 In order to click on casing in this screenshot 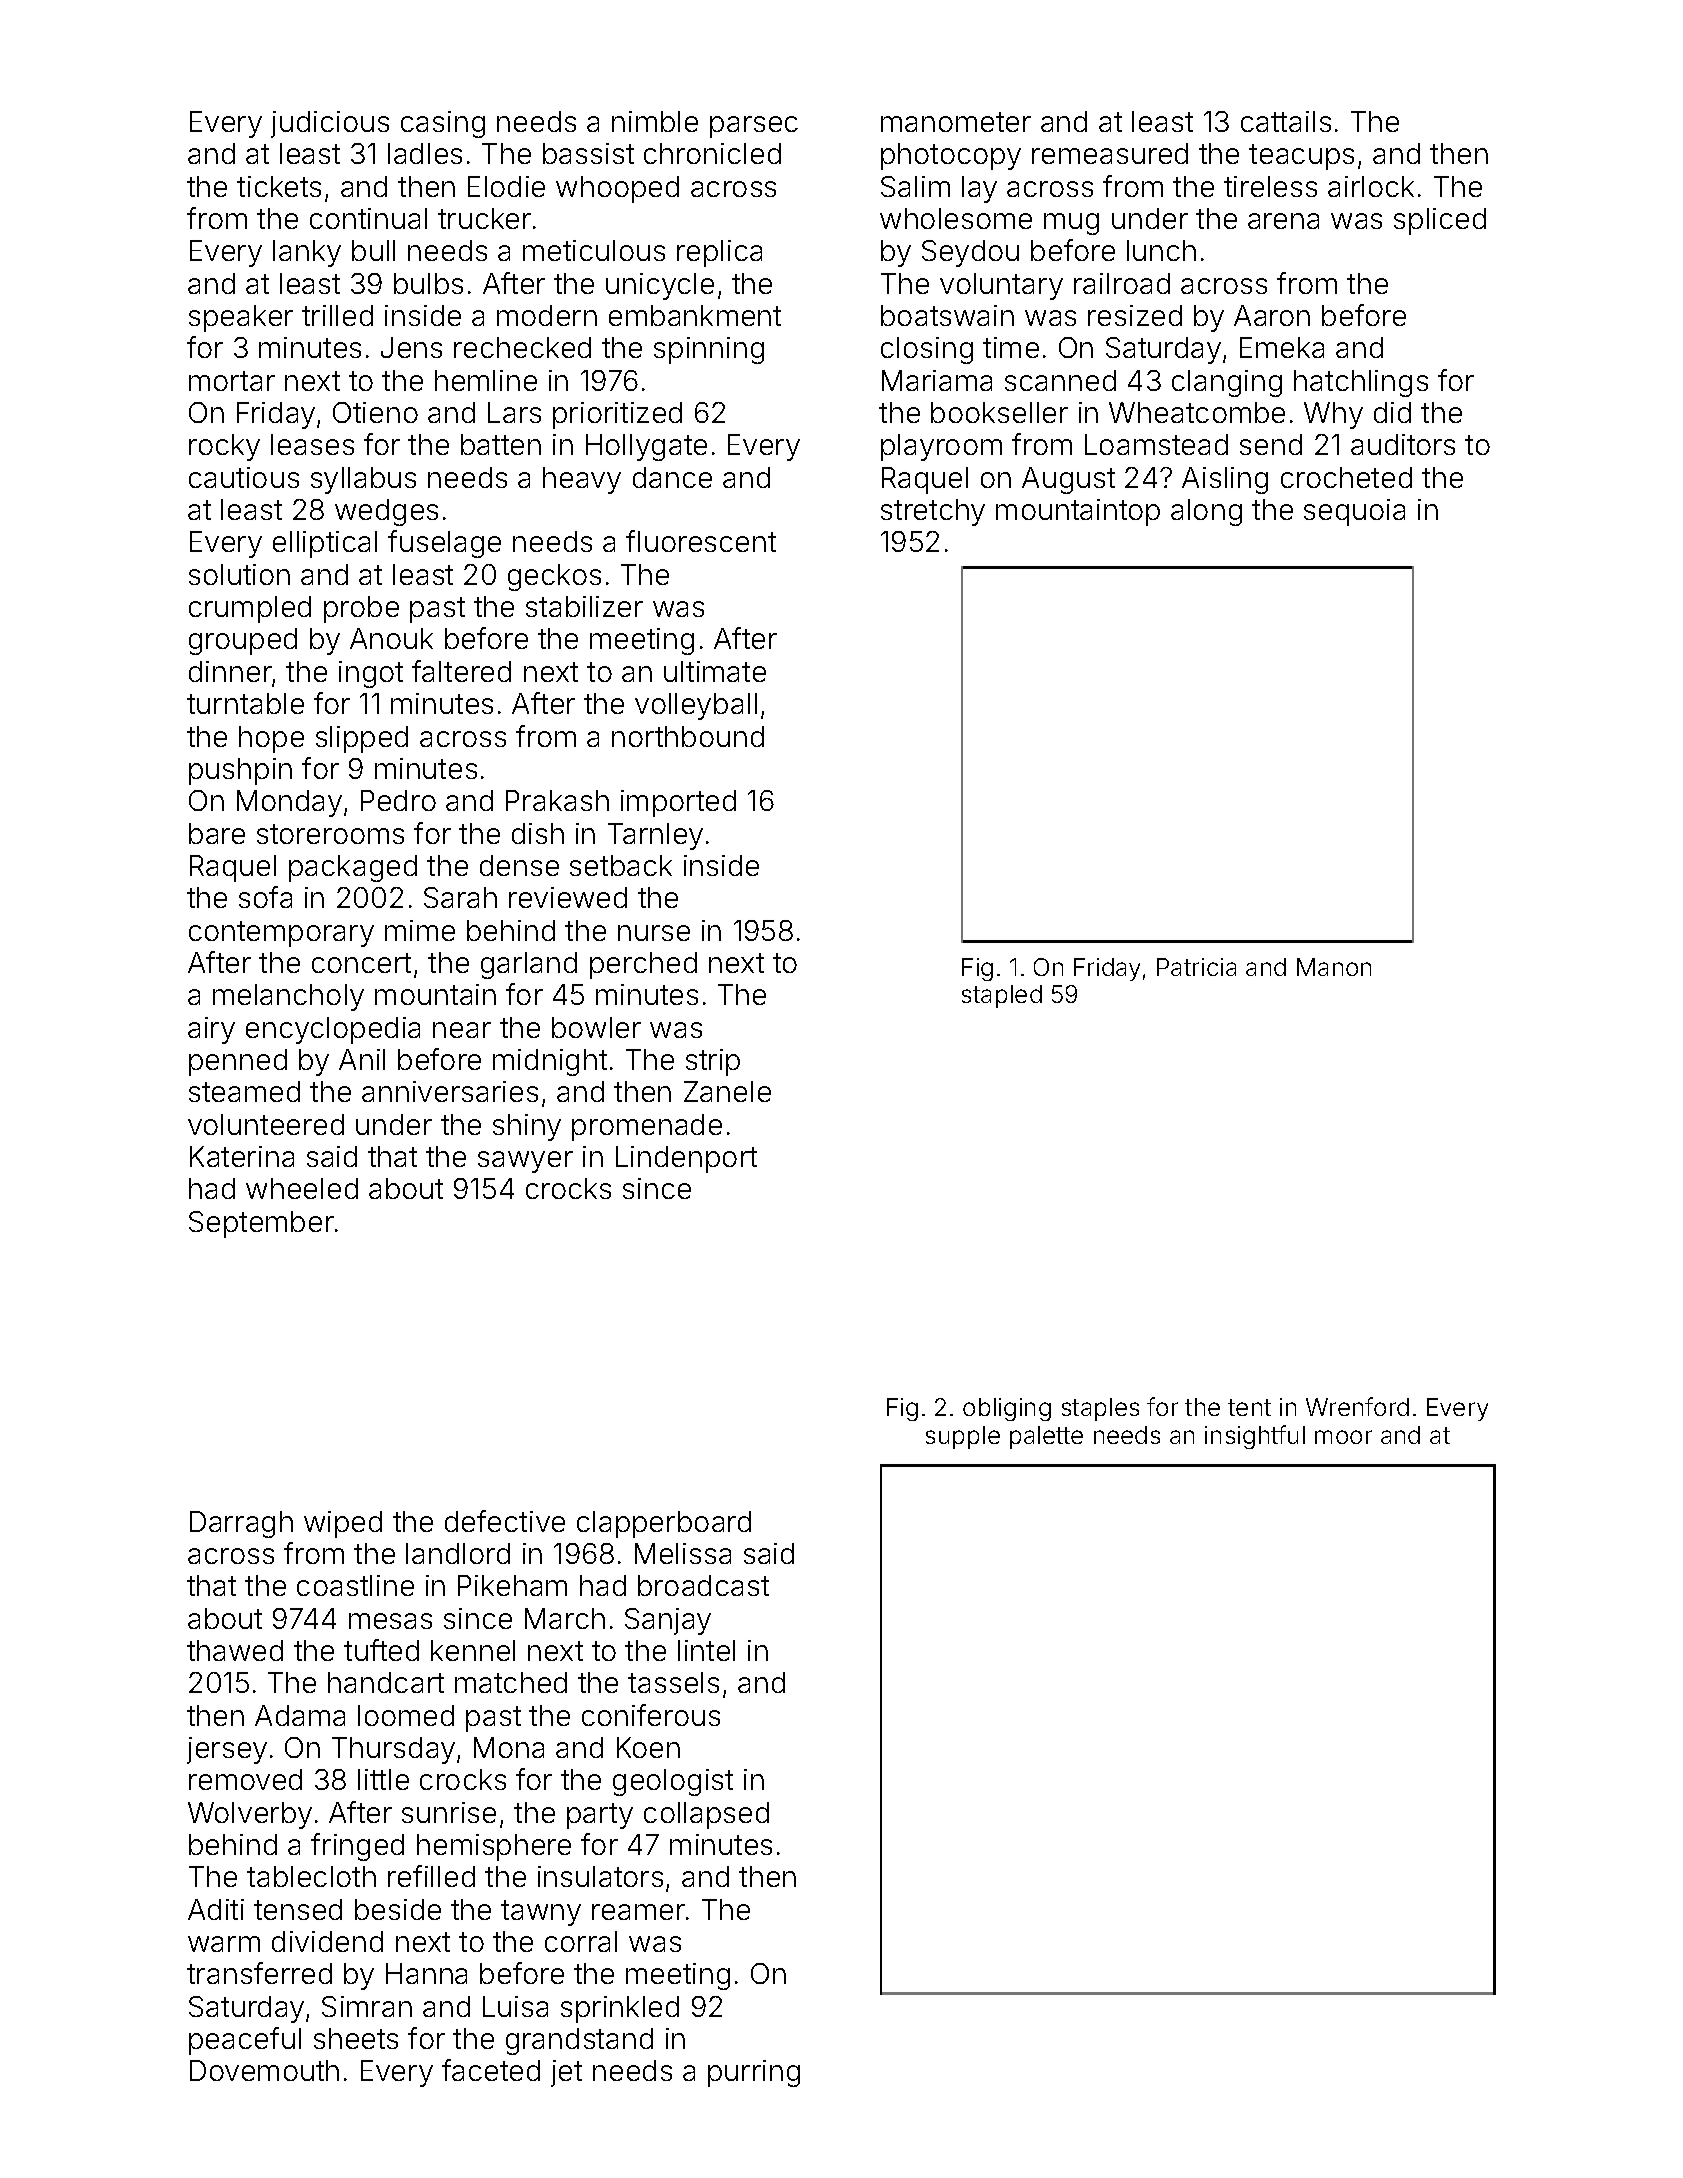, I will do `click(443, 124)`.
